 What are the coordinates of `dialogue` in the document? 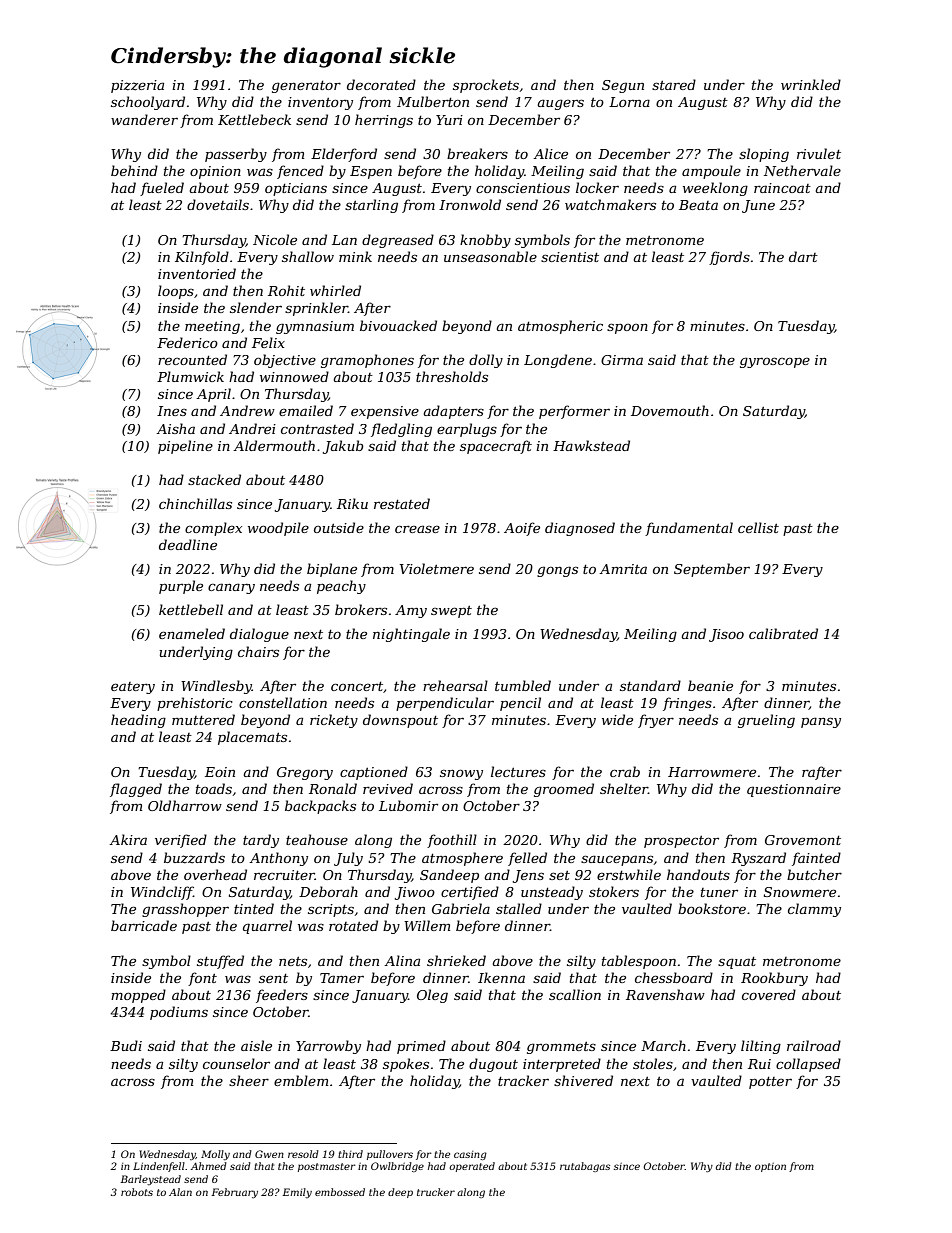 It's located at (259, 635).
